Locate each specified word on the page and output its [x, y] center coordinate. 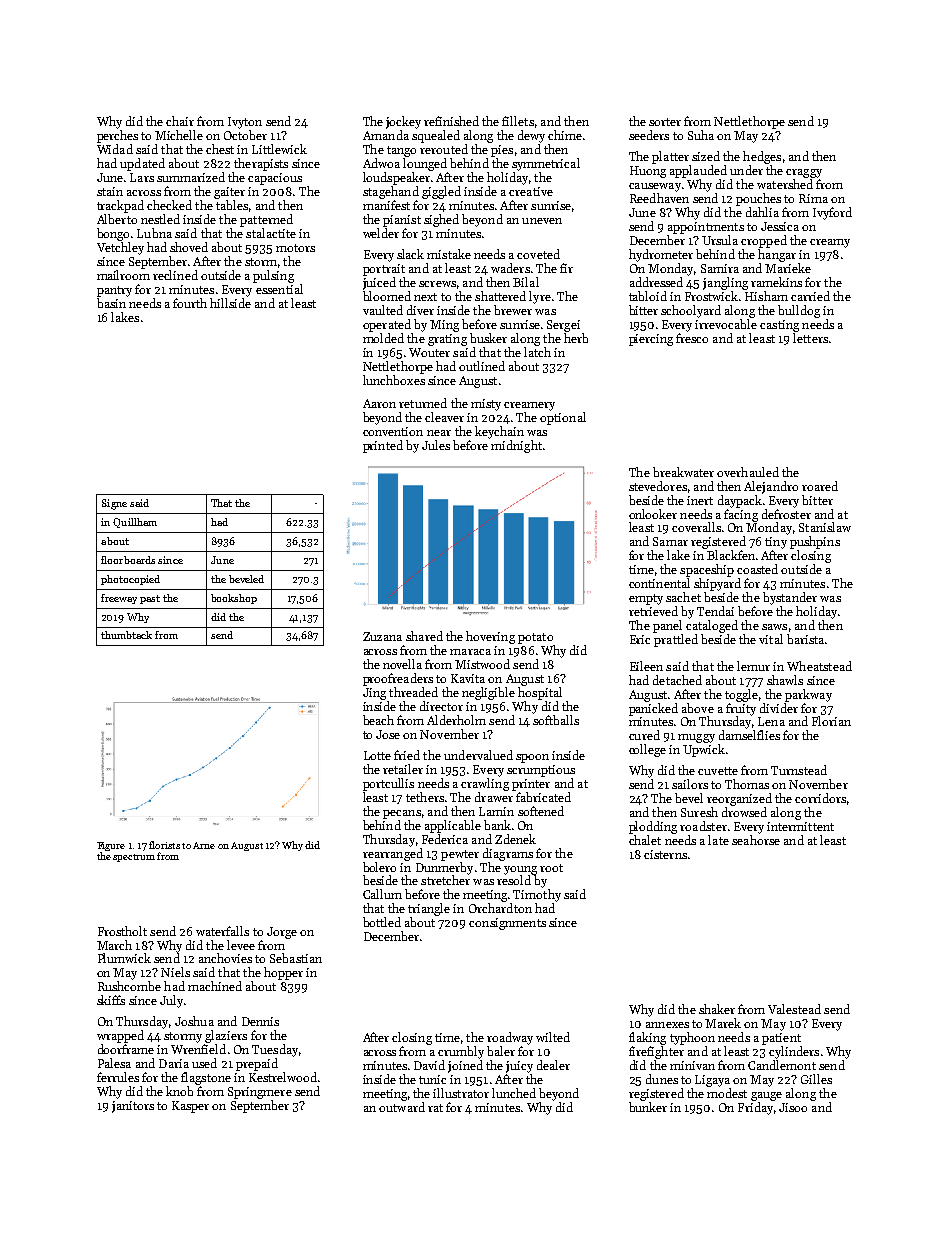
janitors [133, 1107]
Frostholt [122, 931]
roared [820, 486]
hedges [762, 157]
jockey [403, 122]
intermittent [800, 826]
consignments [507, 924]
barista [805, 639]
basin [111, 303]
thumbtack [126, 635]
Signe [114, 504]
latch [537, 352]
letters [810, 338]
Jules [436, 445]
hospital [540, 693]
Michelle [179, 135]
